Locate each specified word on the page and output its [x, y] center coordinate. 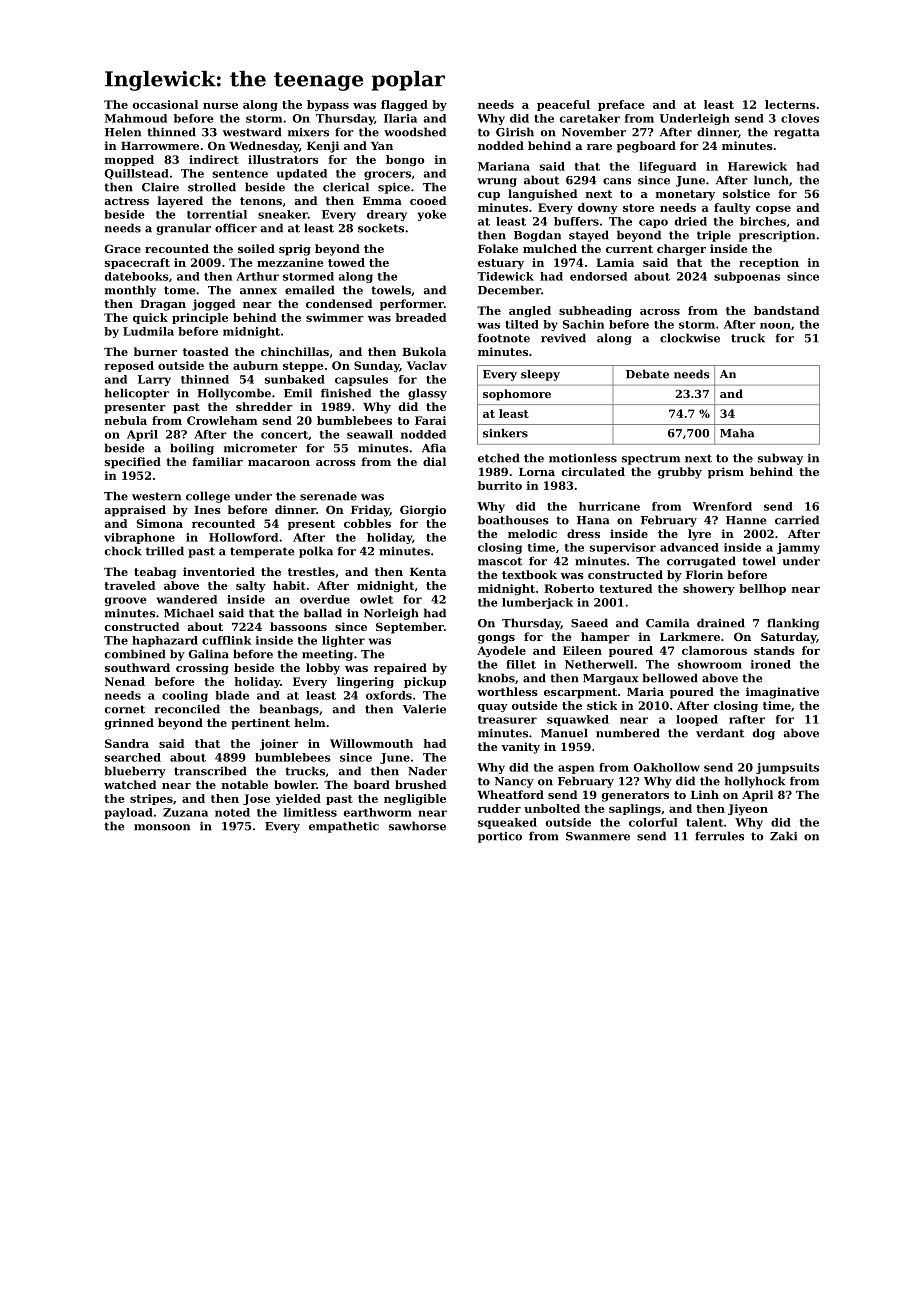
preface [621, 105]
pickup [425, 682]
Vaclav [427, 365]
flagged [404, 105]
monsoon [162, 827]
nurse [220, 106]
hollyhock [755, 782]
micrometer [260, 448]
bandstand [786, 310]
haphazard [165, 641]
